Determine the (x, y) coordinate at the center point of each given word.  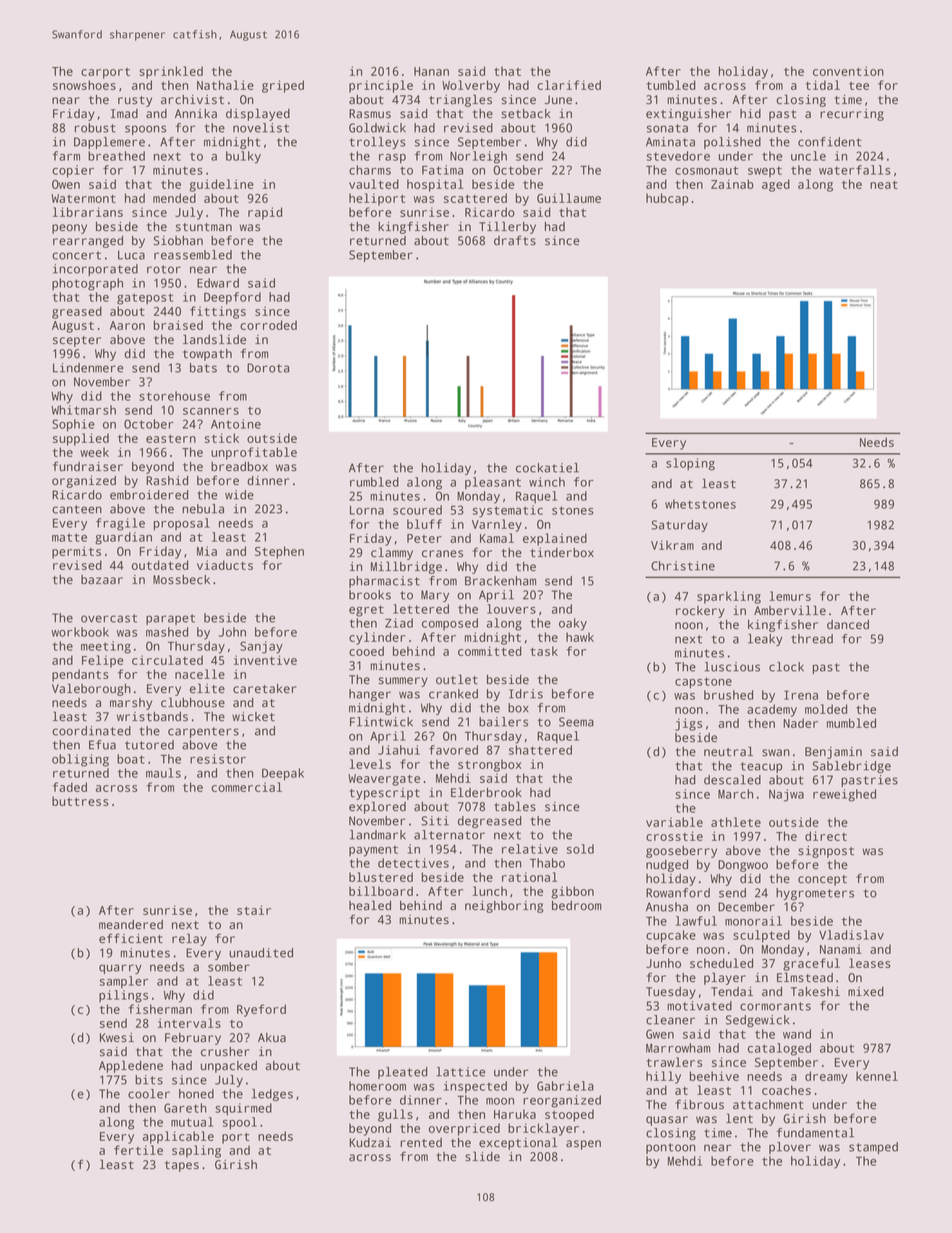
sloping (690, 464)
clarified (569, 85)
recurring (852, 115)
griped (283, 86)
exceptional (518, 1143)
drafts (515, 240)
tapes (182, 1166)
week (94, 452)
